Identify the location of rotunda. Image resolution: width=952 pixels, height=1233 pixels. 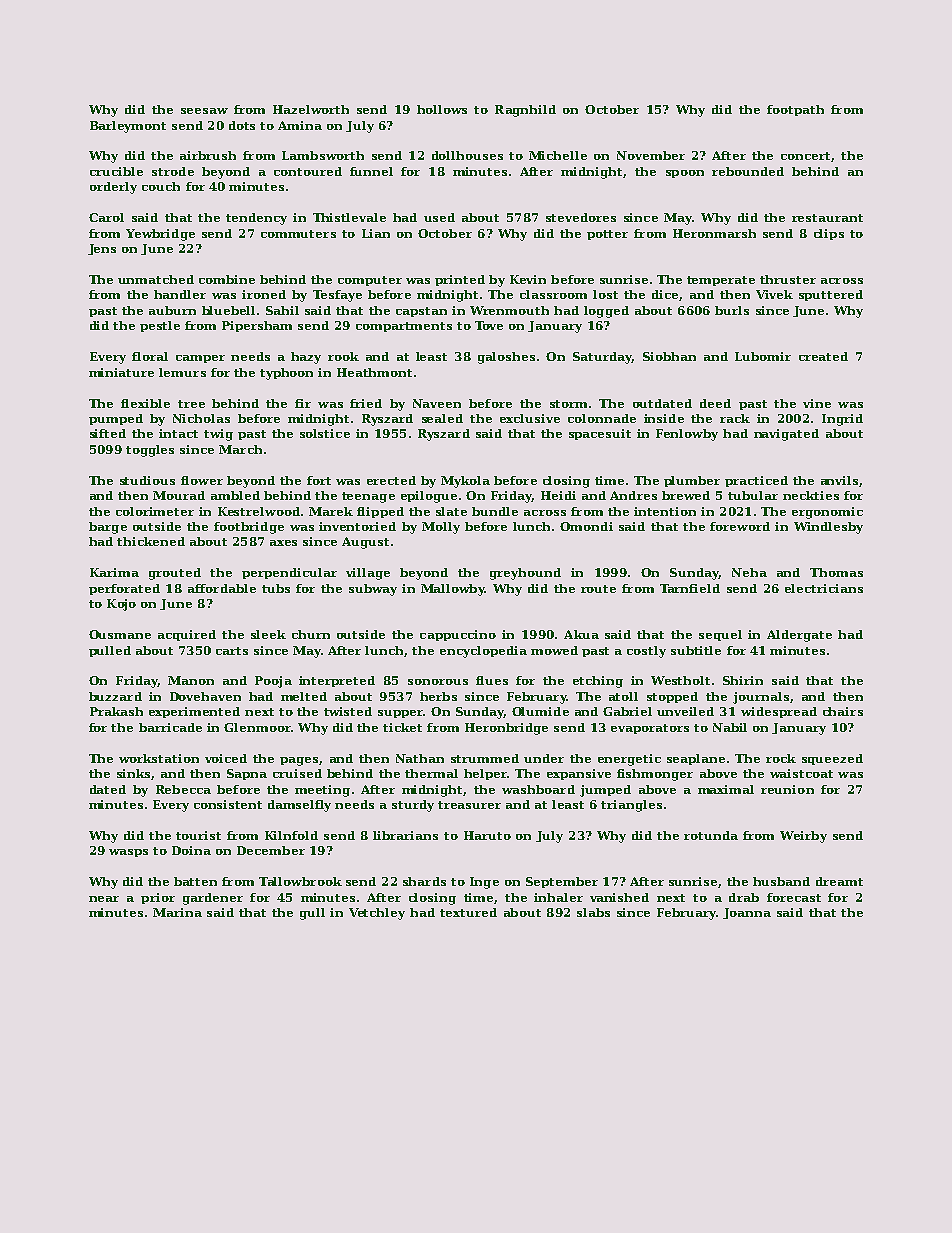
(711, 835).
